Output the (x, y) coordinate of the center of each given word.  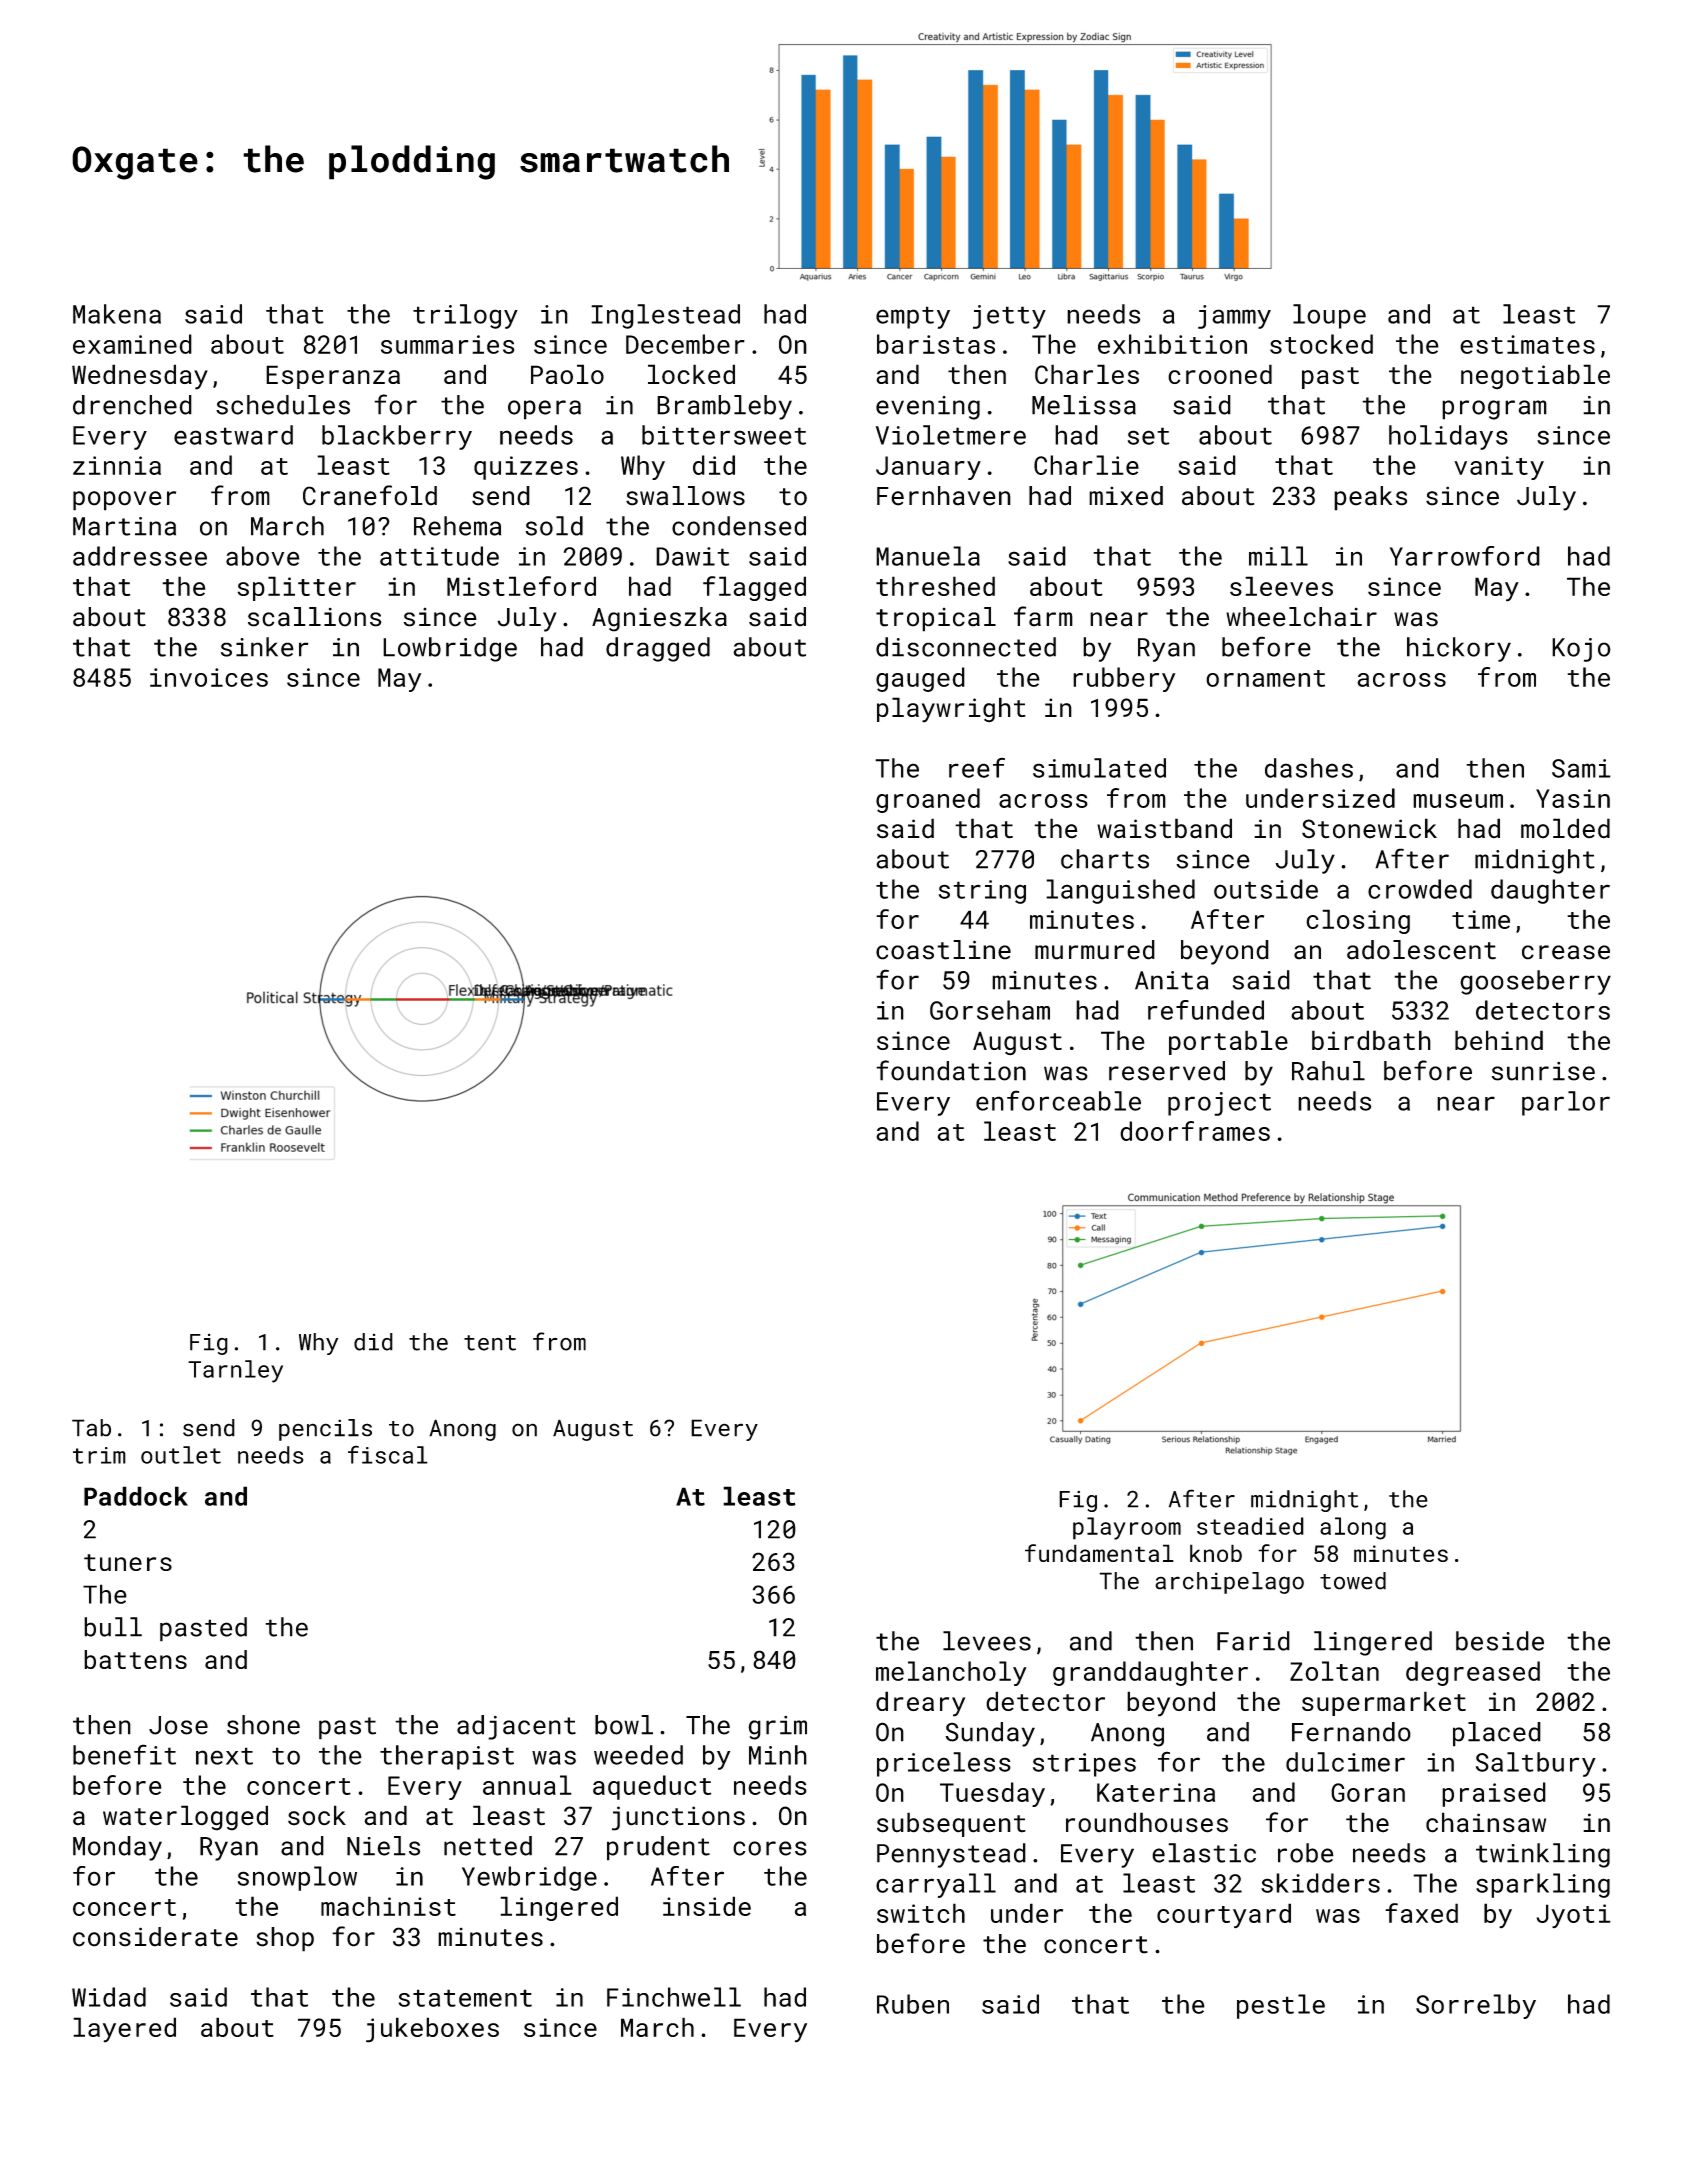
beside (1500, 1641)
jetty (1009, 317)
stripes (1084, 1765)
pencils (325, 1430)
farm (1043, 616)
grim (777, 1728)
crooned (1220, 374)
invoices (209, 677)
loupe (1329, 316)
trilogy (465, 316)
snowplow (297, 1878)
